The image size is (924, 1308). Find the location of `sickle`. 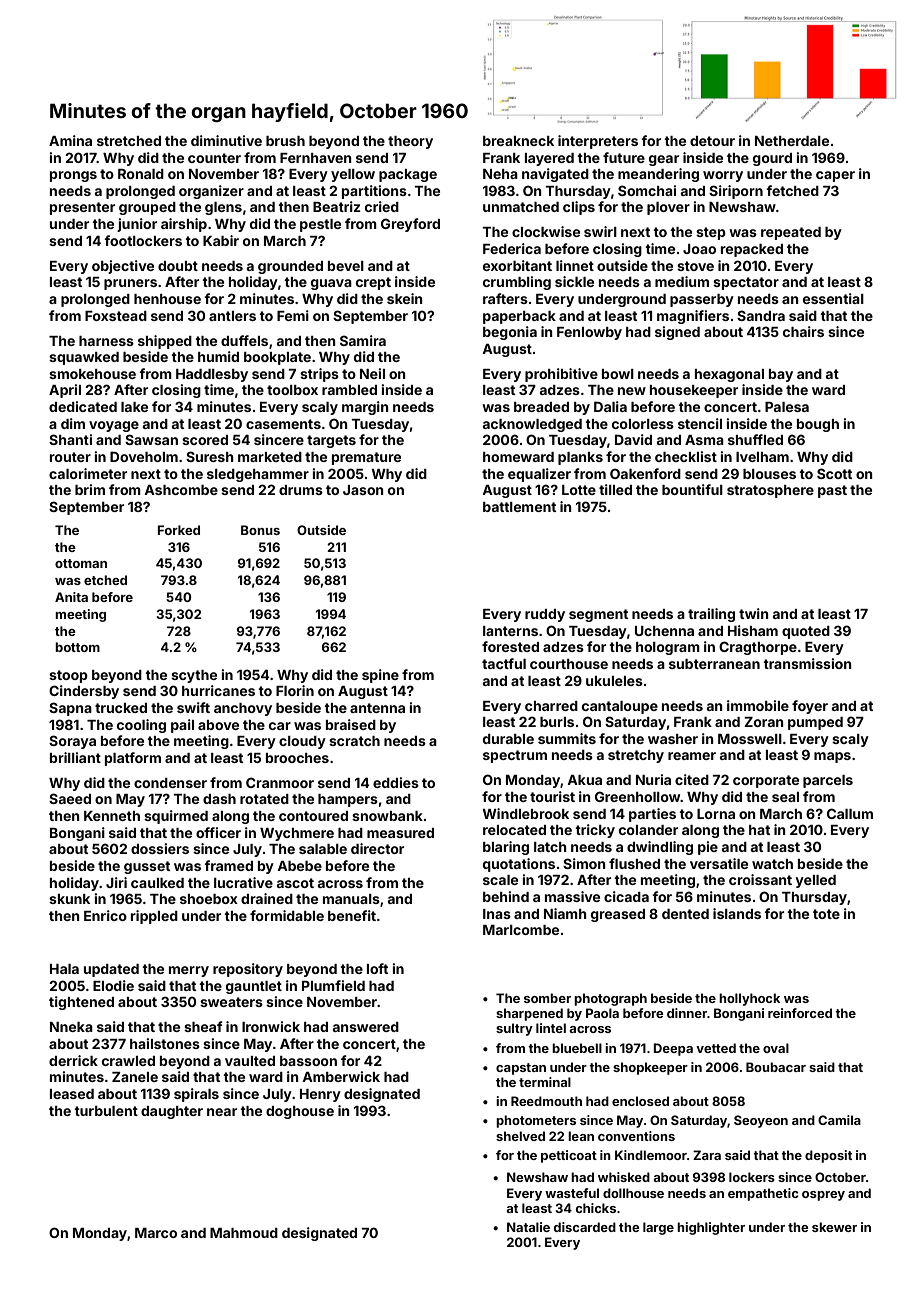

sickle is located at coordinates (574, 281).
